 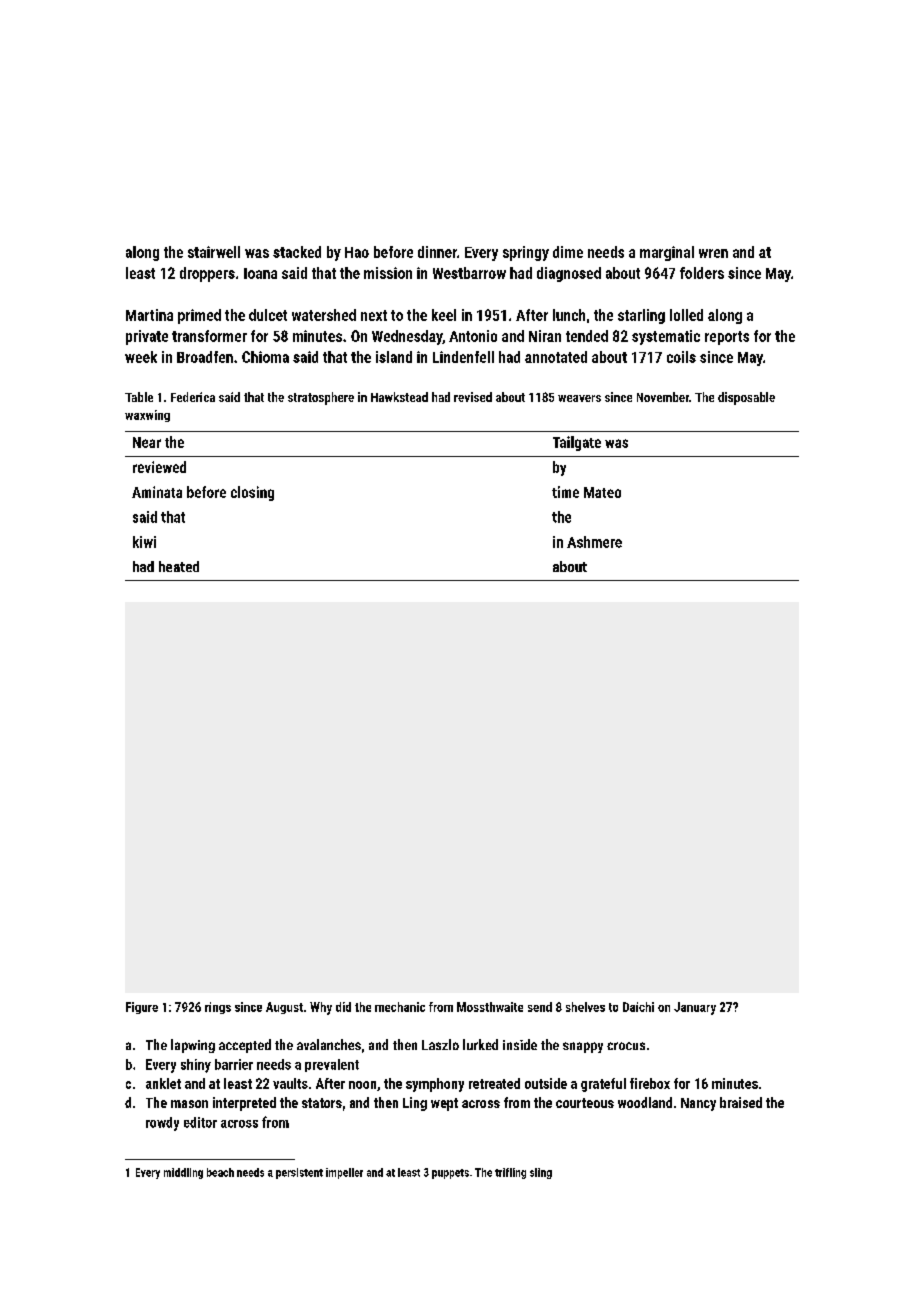 What do you see at coordinates (565, 492) in the page?
I see `time` at bounding box center [565, 492].
